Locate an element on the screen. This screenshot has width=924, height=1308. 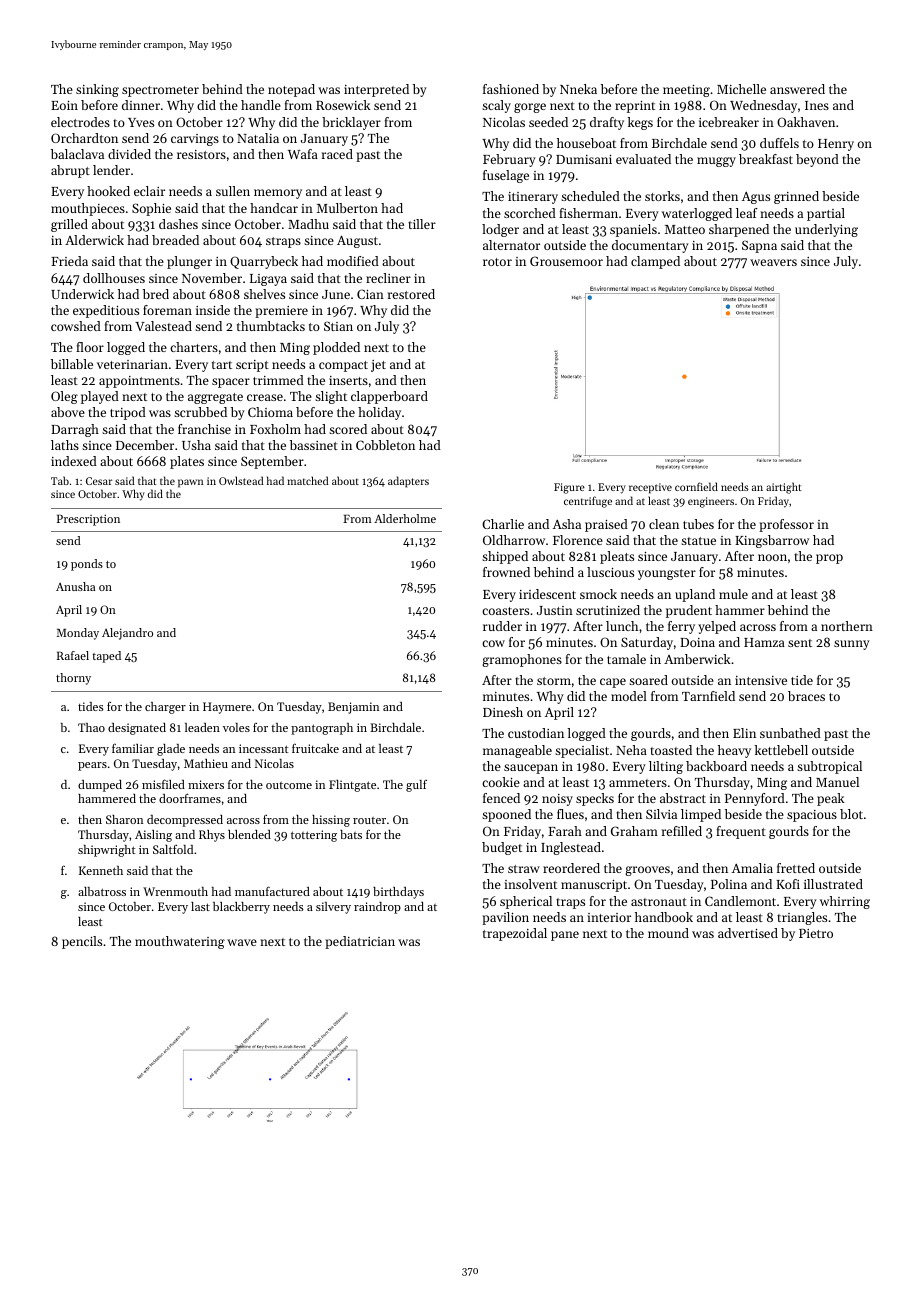
houseboat is located at coordinates (586, 143).
